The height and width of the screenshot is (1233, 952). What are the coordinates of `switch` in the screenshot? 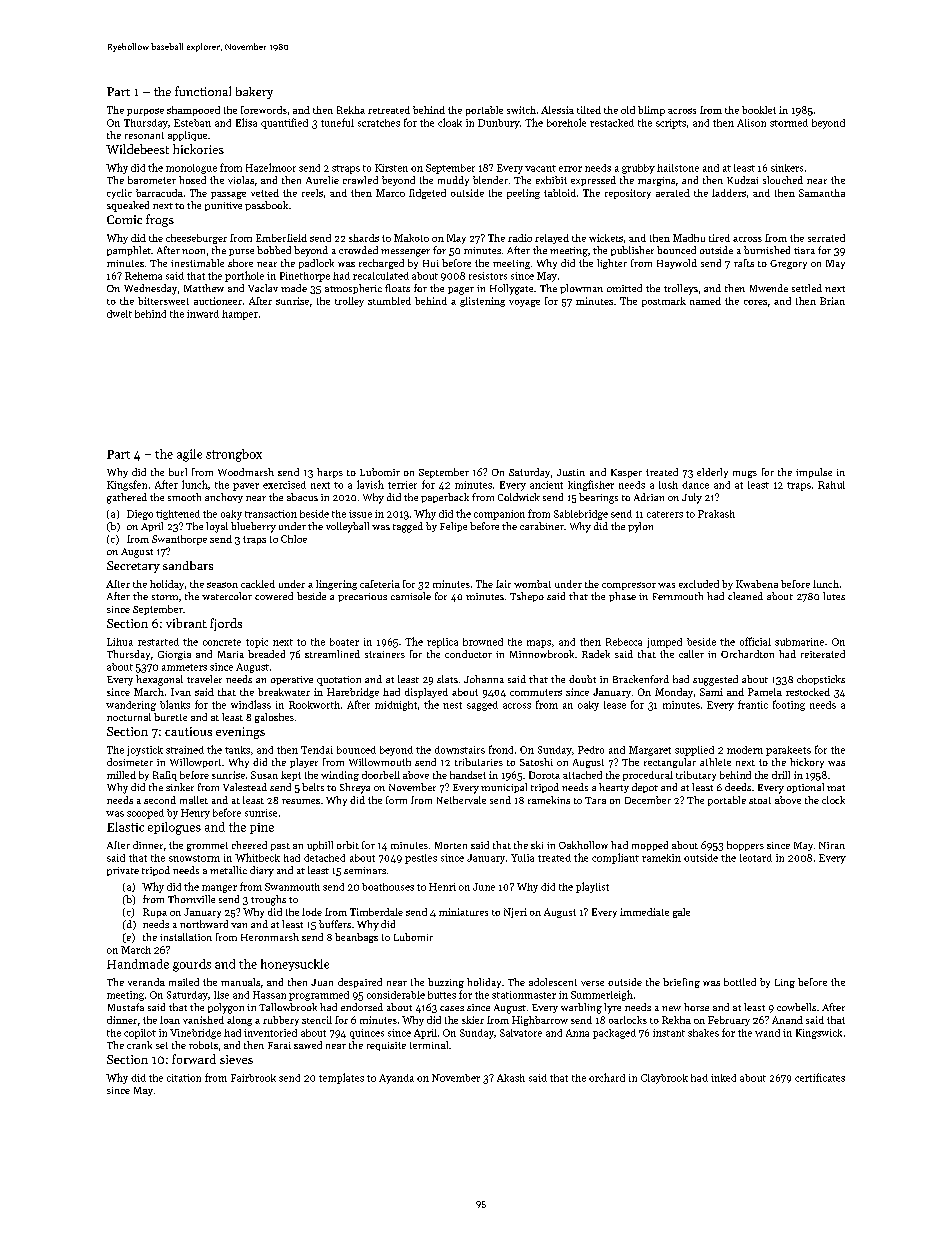 It's located at (521, 110).
